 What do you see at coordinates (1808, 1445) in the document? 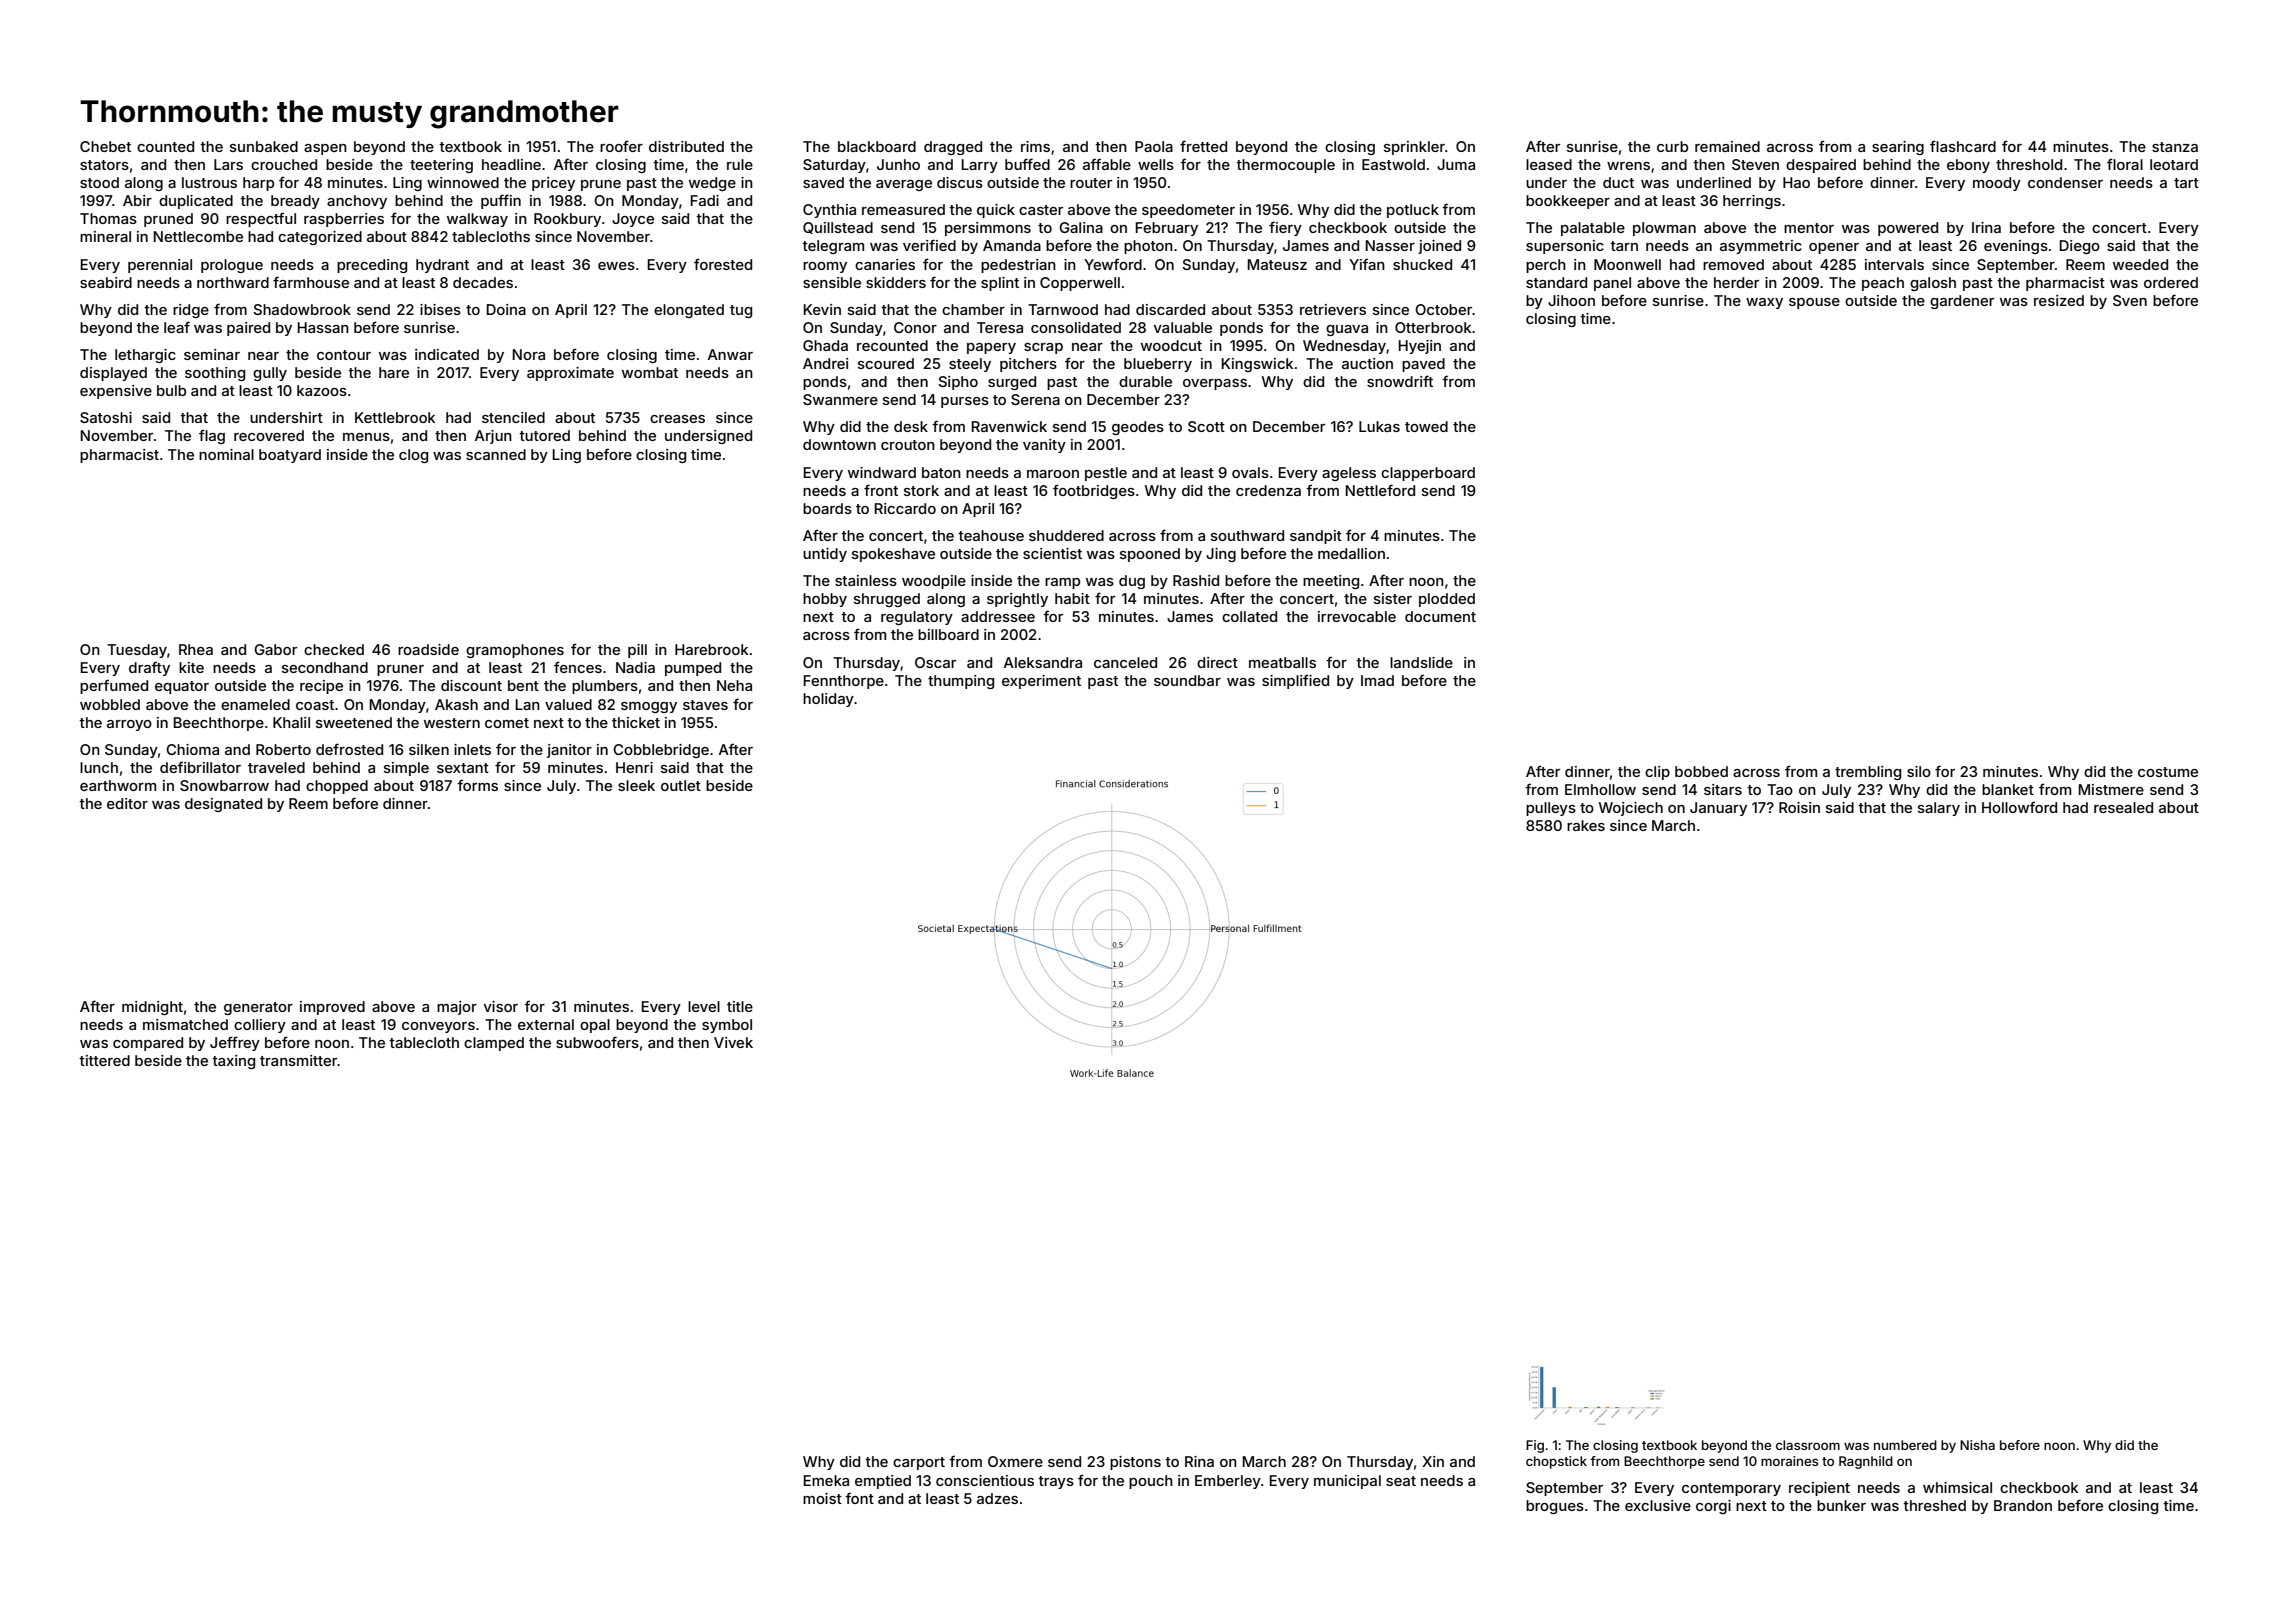
I see `classroom` at bounding box center [1808, 1445].
